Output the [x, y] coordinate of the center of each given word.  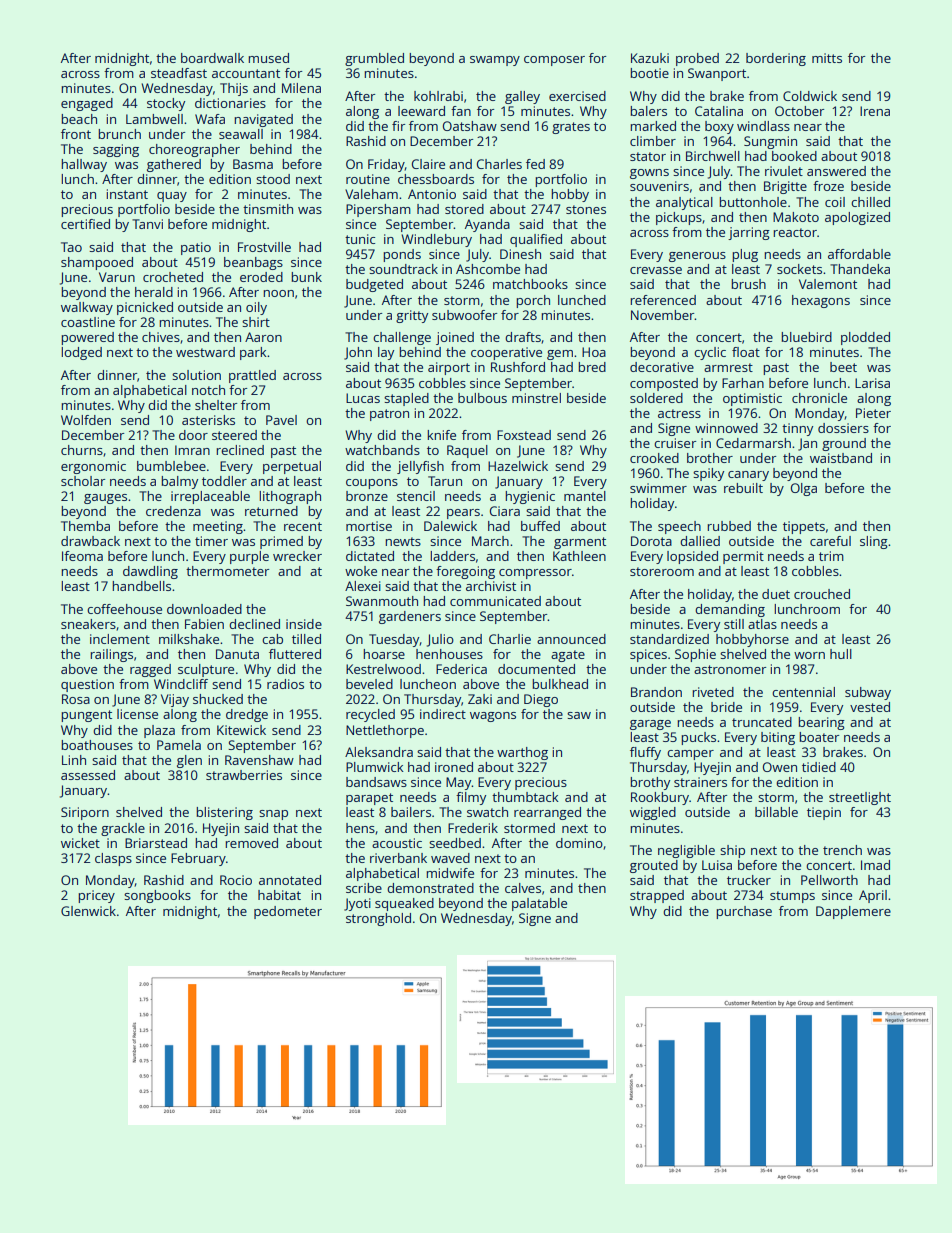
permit [743, 557]
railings [112, 655]
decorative [662, 367]
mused [269, 58]
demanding [730, 610]
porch [533, 301]
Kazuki [650, 58]
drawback [90, 541]
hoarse [384, 654]
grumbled [374, 59]
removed [252, 843]
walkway [87, 308]
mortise [369, 526]
